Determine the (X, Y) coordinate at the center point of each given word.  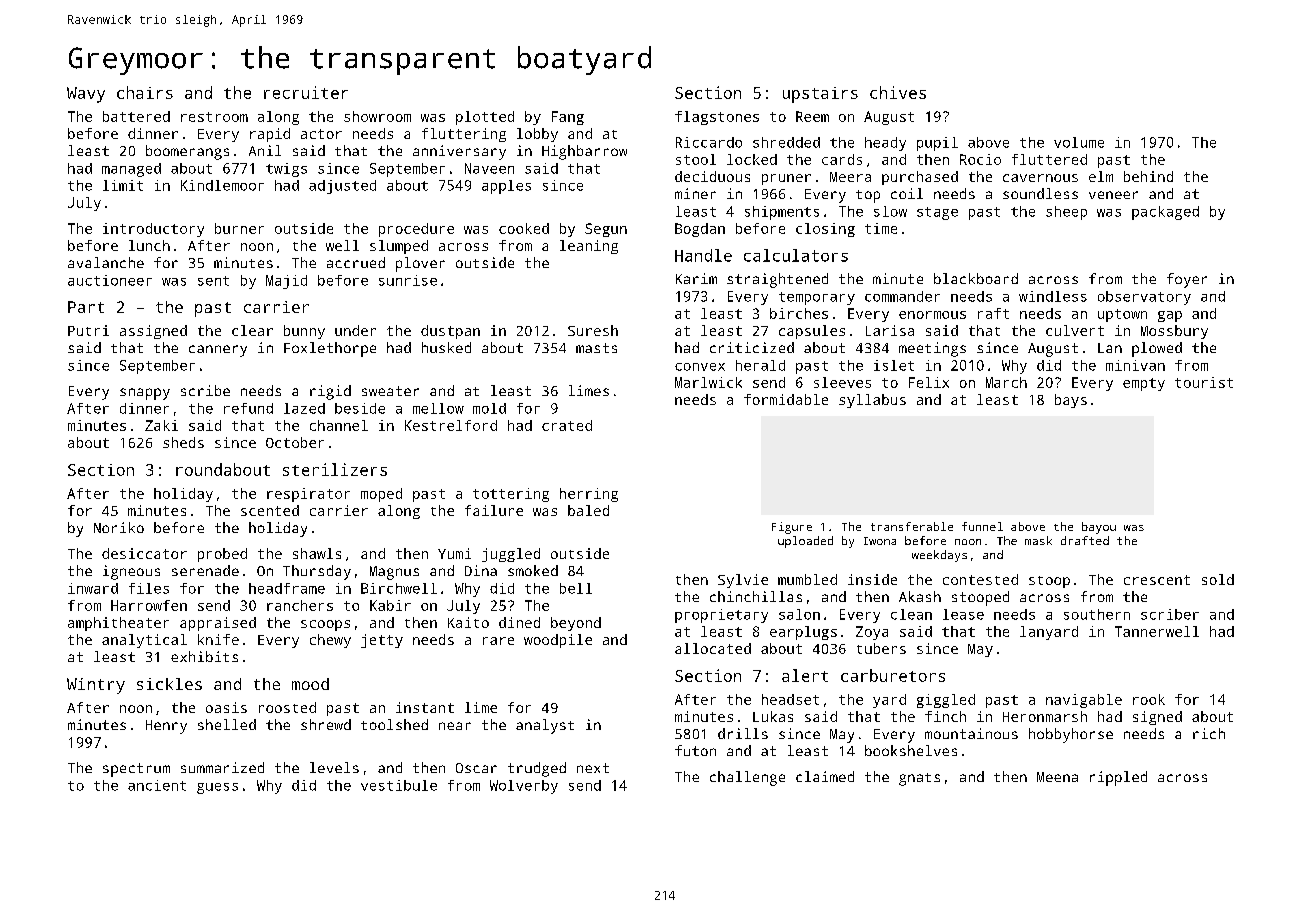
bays (1071, 401)
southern (1097, 614)
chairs (145, 92)
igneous (131, 572)
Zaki (161, 425)
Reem (812, 116)
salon (799, 614)
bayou (1099, 528)
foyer (1187, 280)
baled (588, 510)
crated (567, 425)
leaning (589, 247)
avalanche (106, 262)
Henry (166, 727)
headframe (287, 588)
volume (1079, 142)
